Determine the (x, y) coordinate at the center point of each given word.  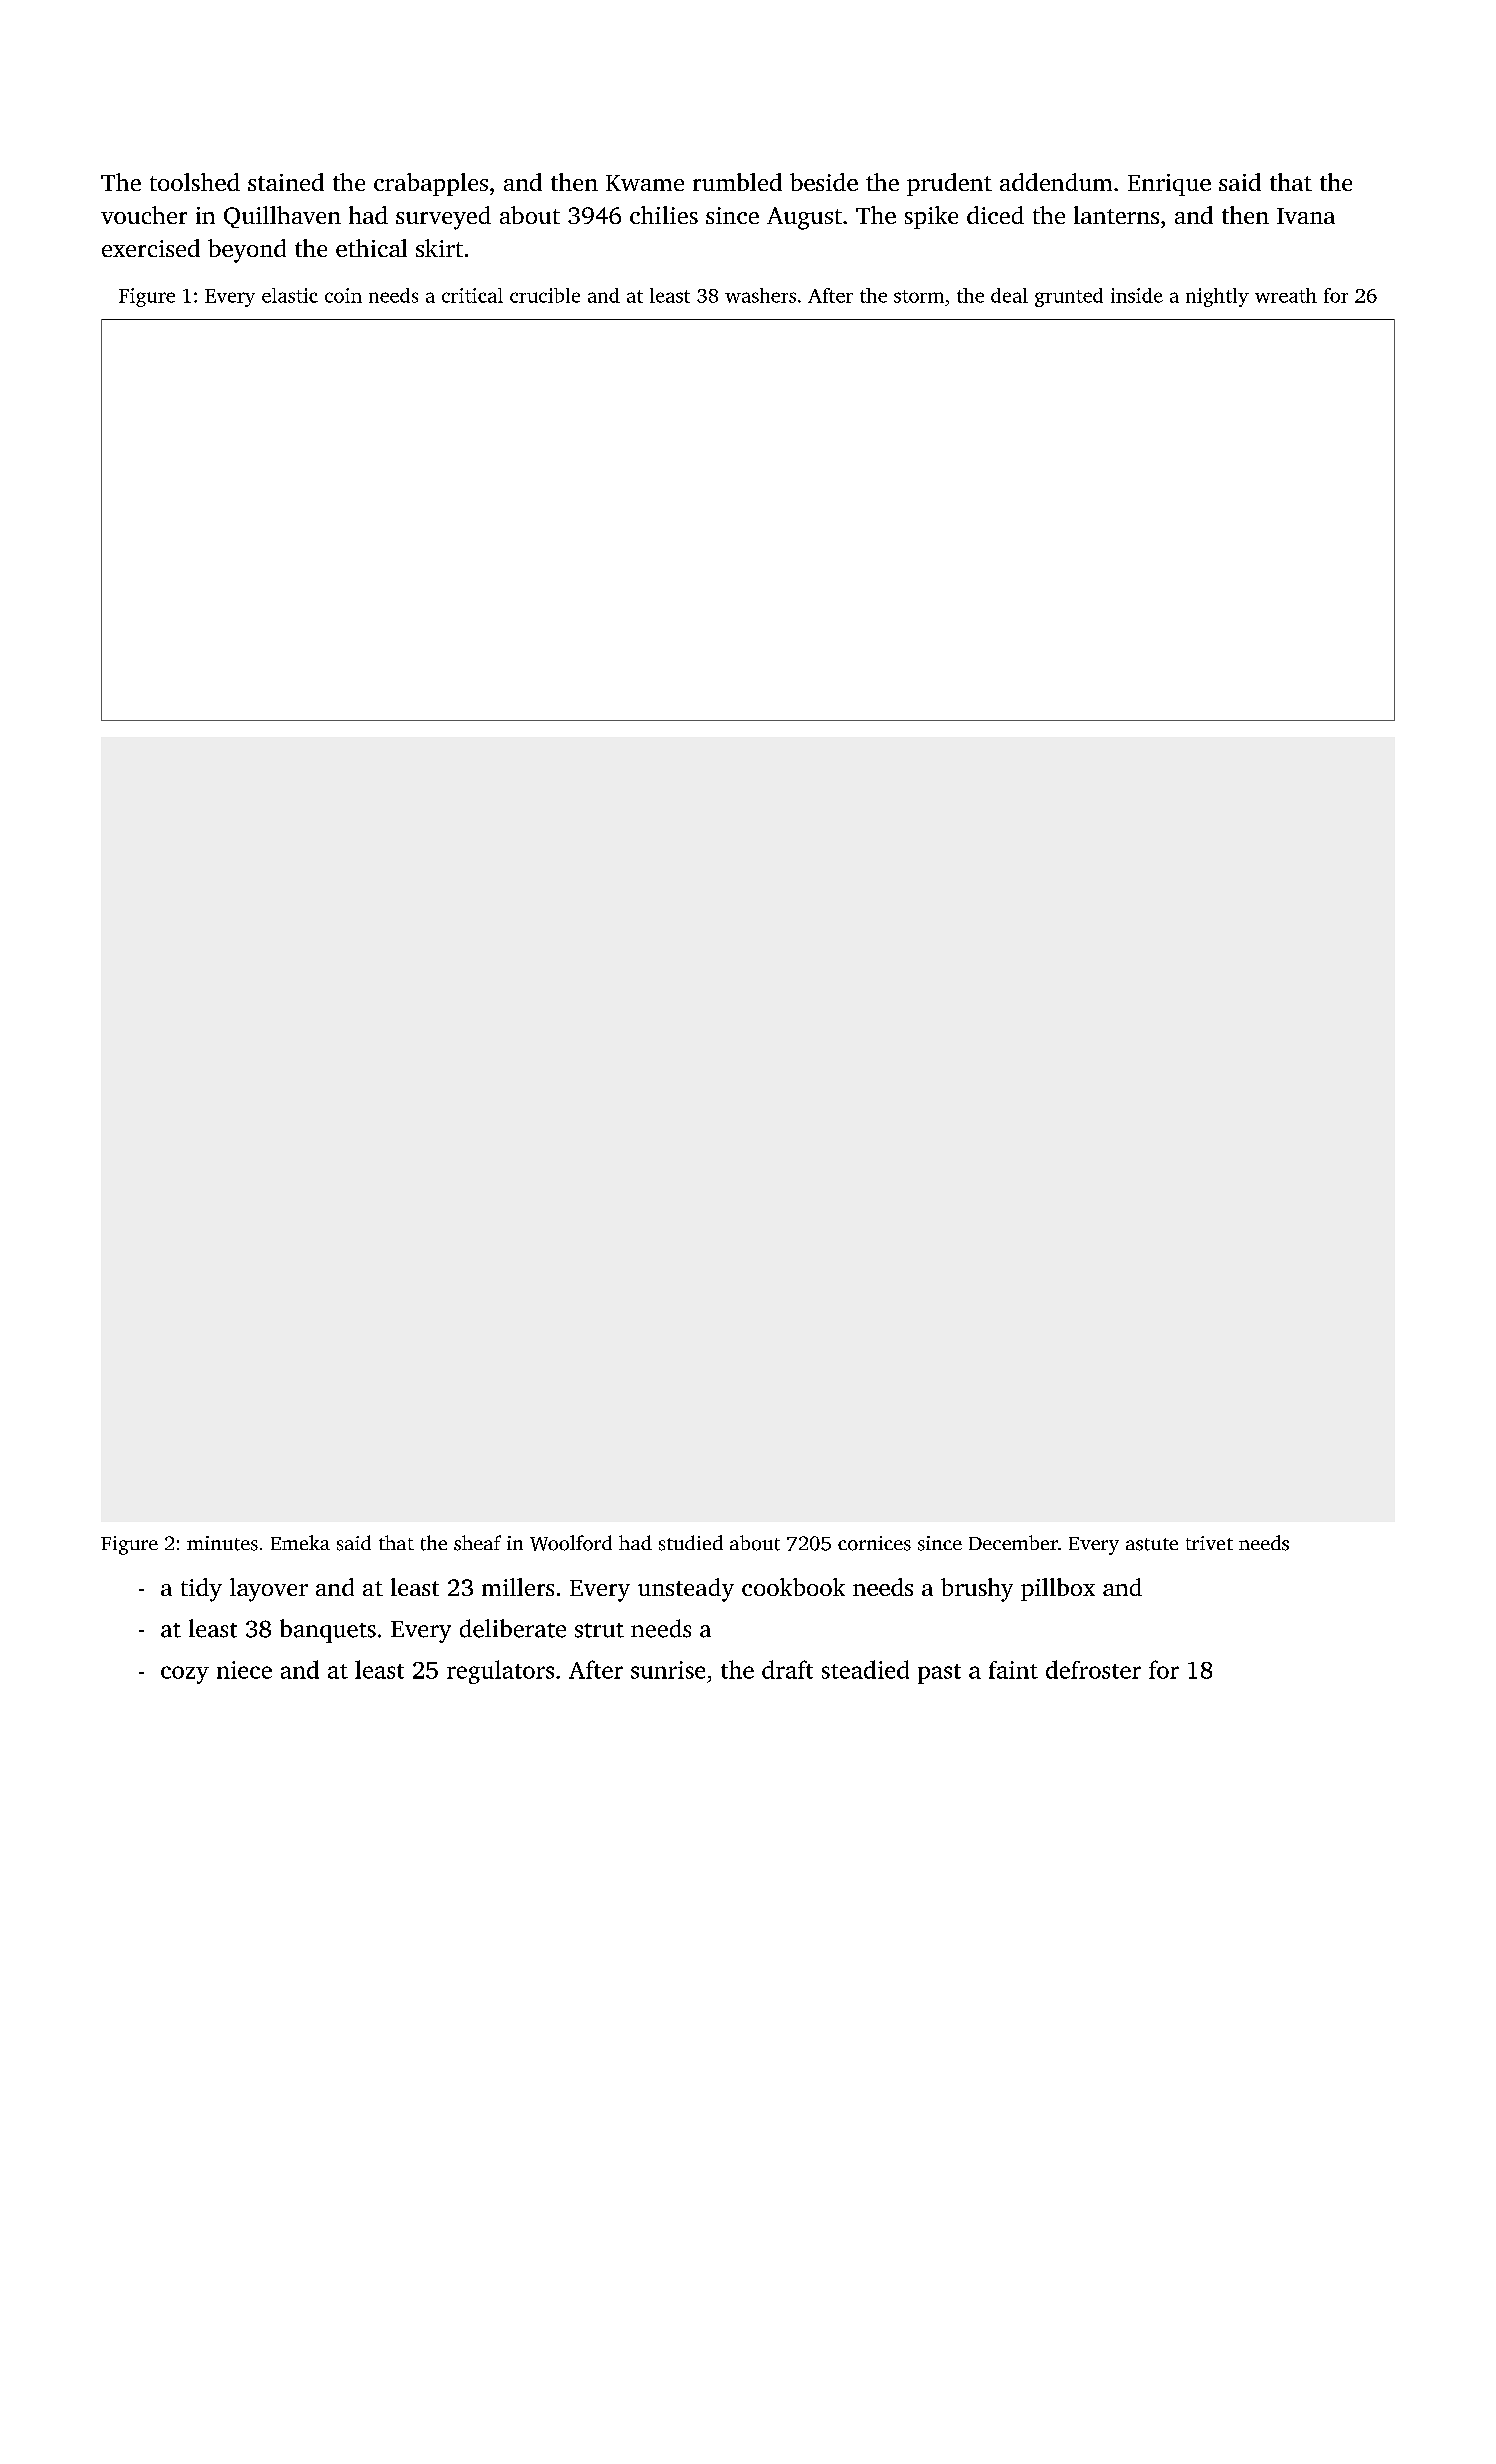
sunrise (668, 1670)
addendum (1056, 182)
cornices (874, 1543)
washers (760, 295)
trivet (1209, 1543)
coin (343, 295)
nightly (1217, 297)
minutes (222, 1543)
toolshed (195, 182)
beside (824, 182)
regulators (500, 1672)
